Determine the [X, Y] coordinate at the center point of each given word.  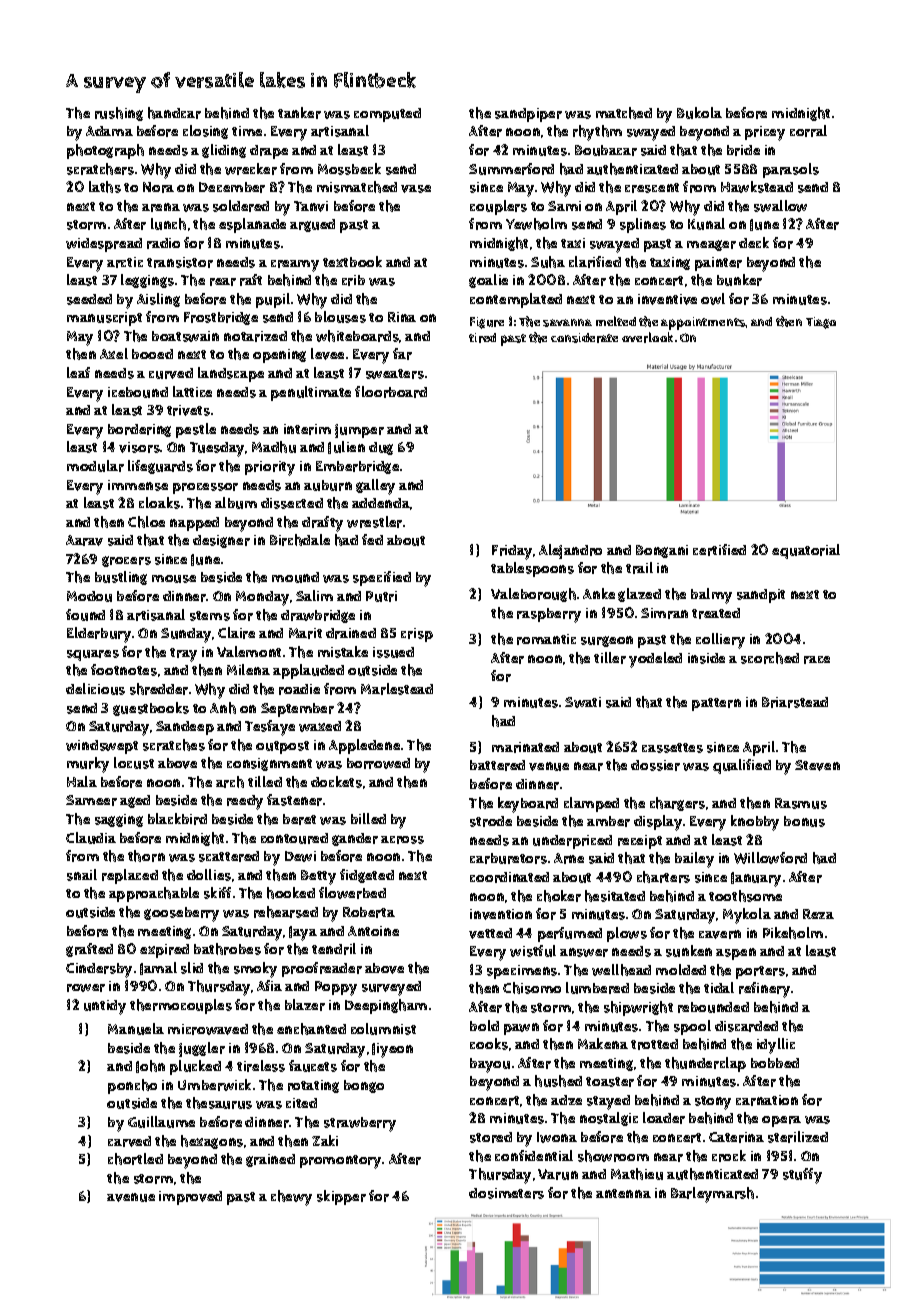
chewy [291, 1198]
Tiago [821, 323]
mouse [174, 579]
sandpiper [528, 115]
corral [808, 131]
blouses [340, 317]
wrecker [251, 169]
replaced [130, 876]
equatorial [806, 551]
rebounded [713, 1007]
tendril [334, 949]
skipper [341, 1197]
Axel [114, 353]
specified [382, 578]
